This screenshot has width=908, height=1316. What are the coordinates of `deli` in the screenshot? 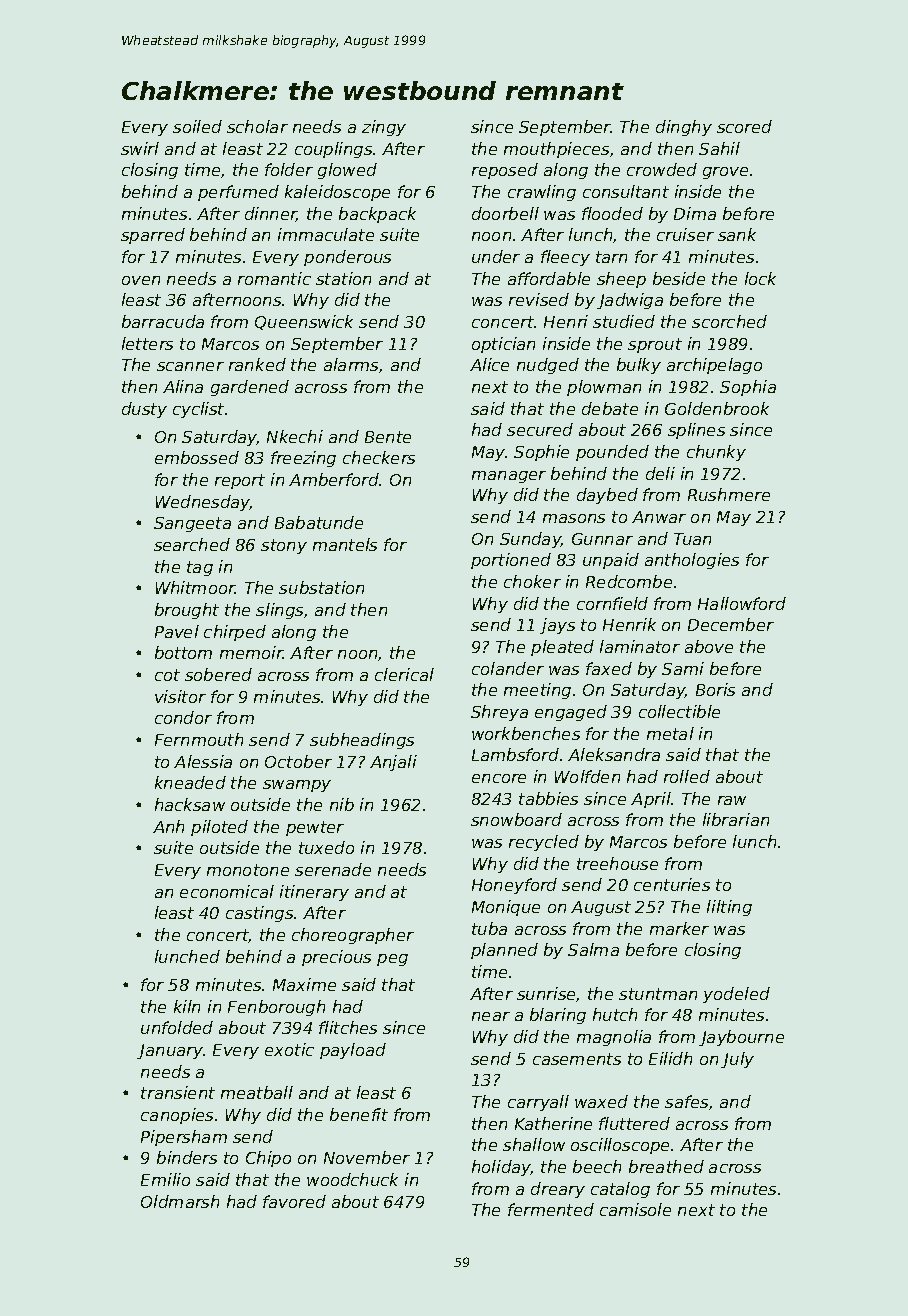 It's located at (660, 473).
